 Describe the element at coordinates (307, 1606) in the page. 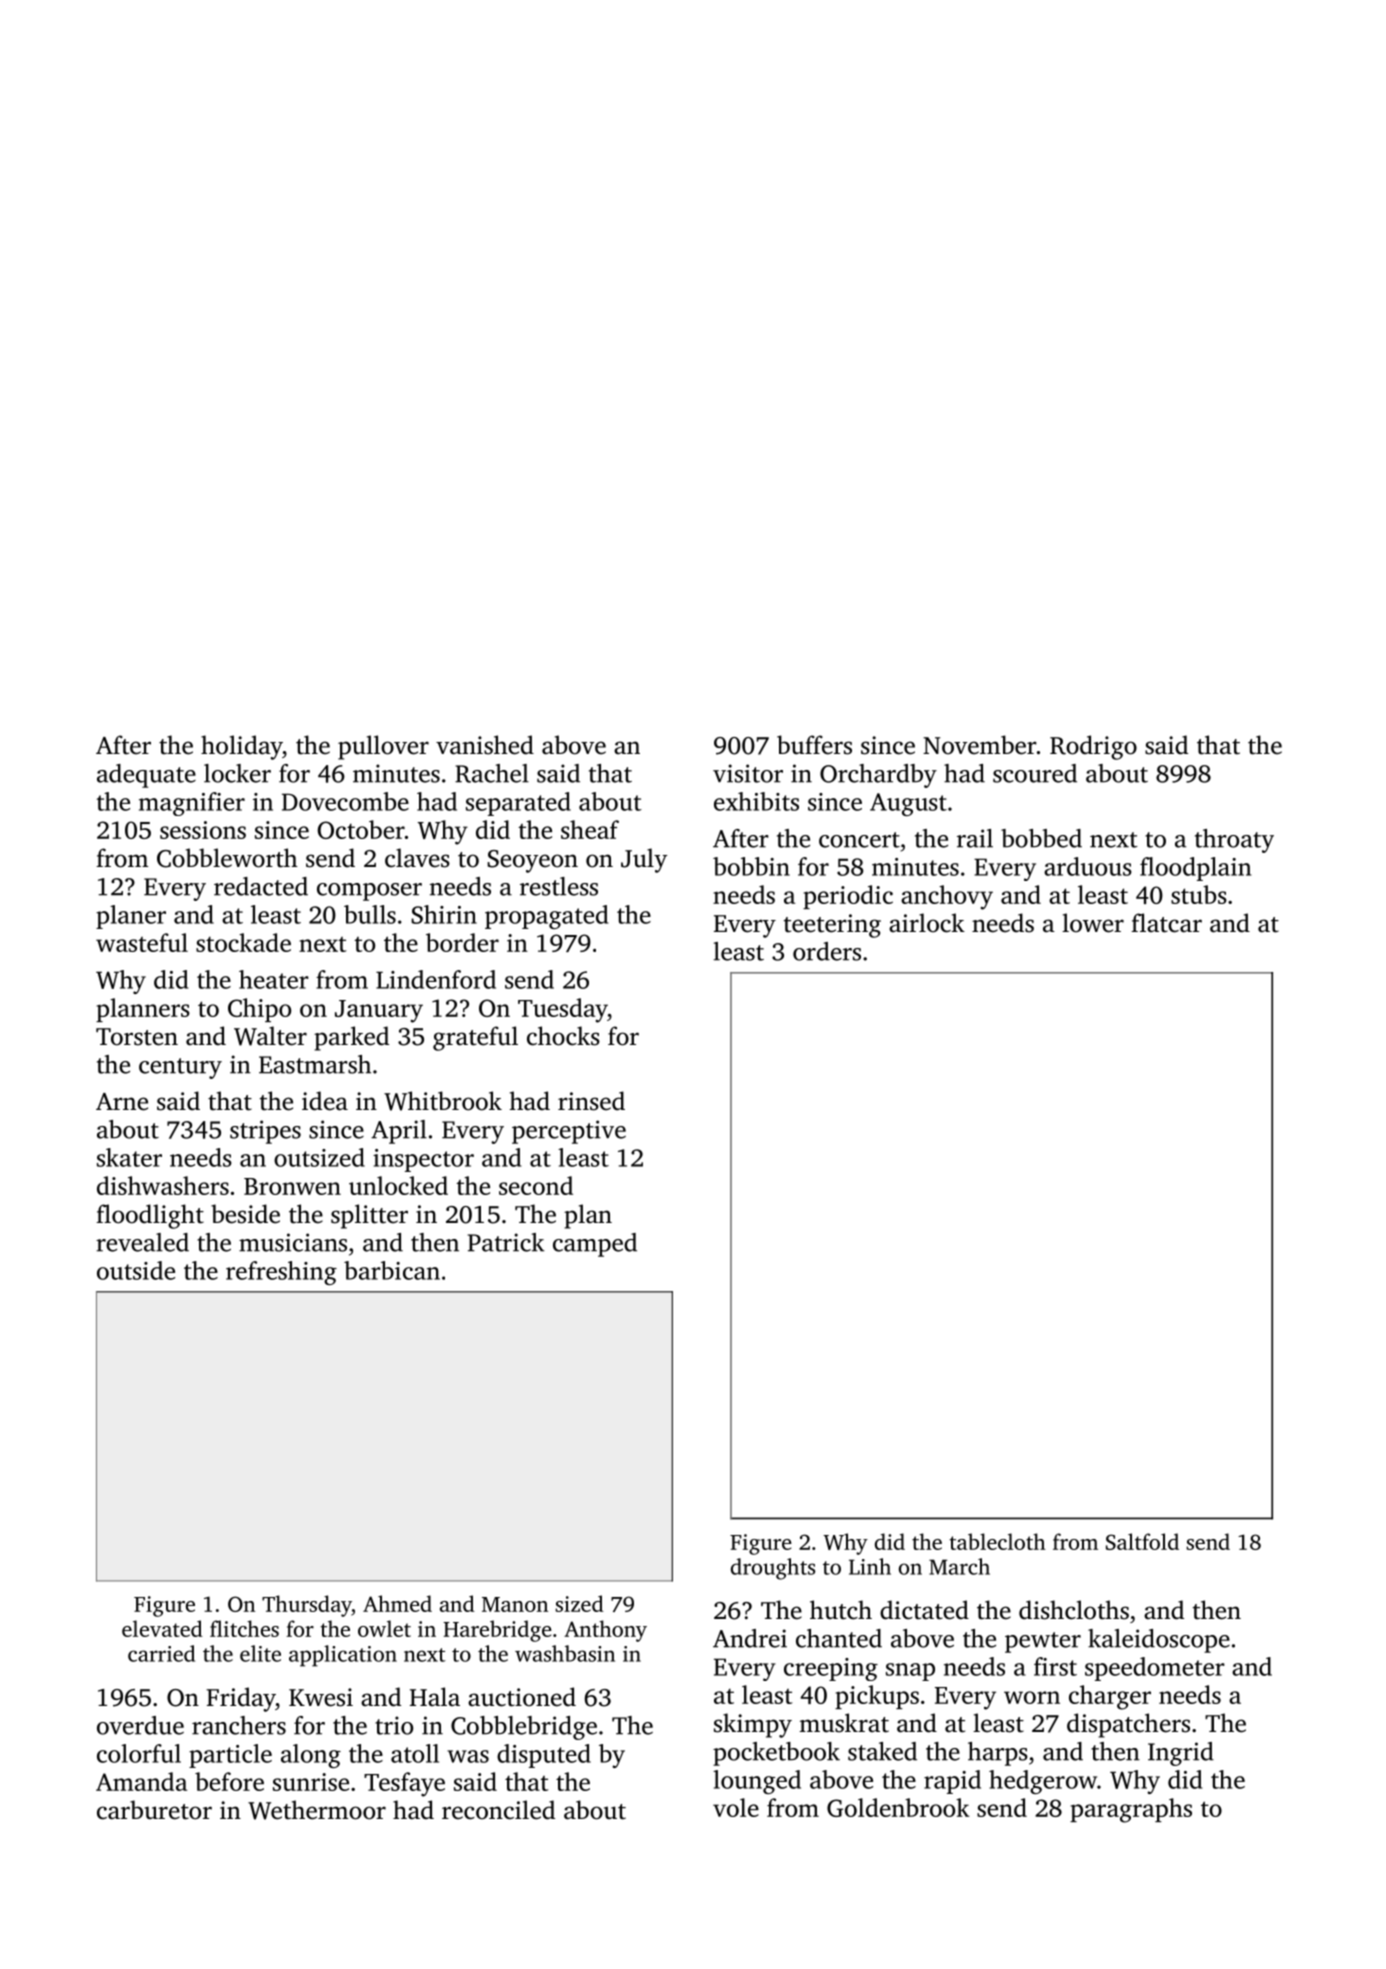

I see `Thursday` at that location.
